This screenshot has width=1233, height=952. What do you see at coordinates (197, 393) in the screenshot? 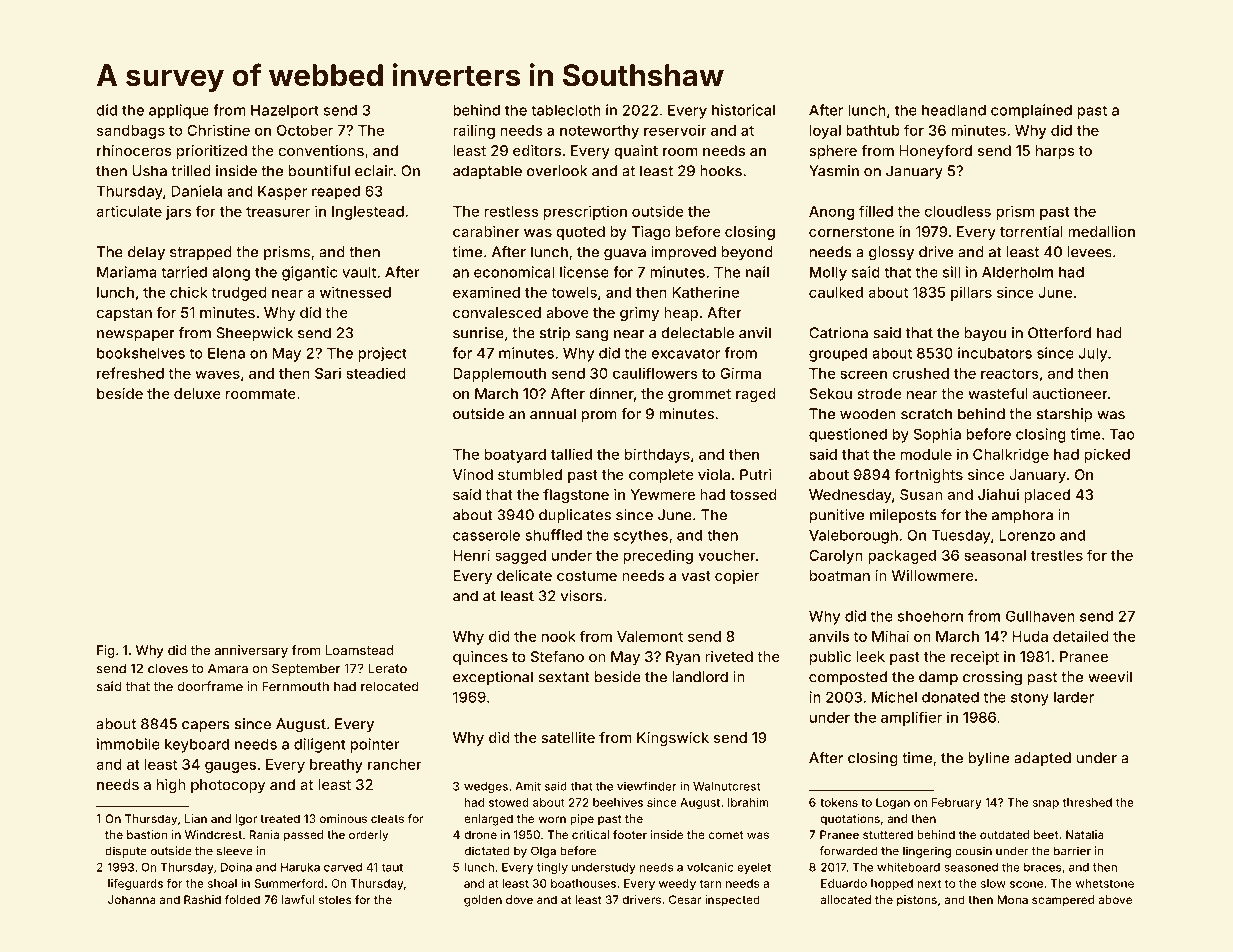
I see `deluxe` at bounding box center [197, 393].
